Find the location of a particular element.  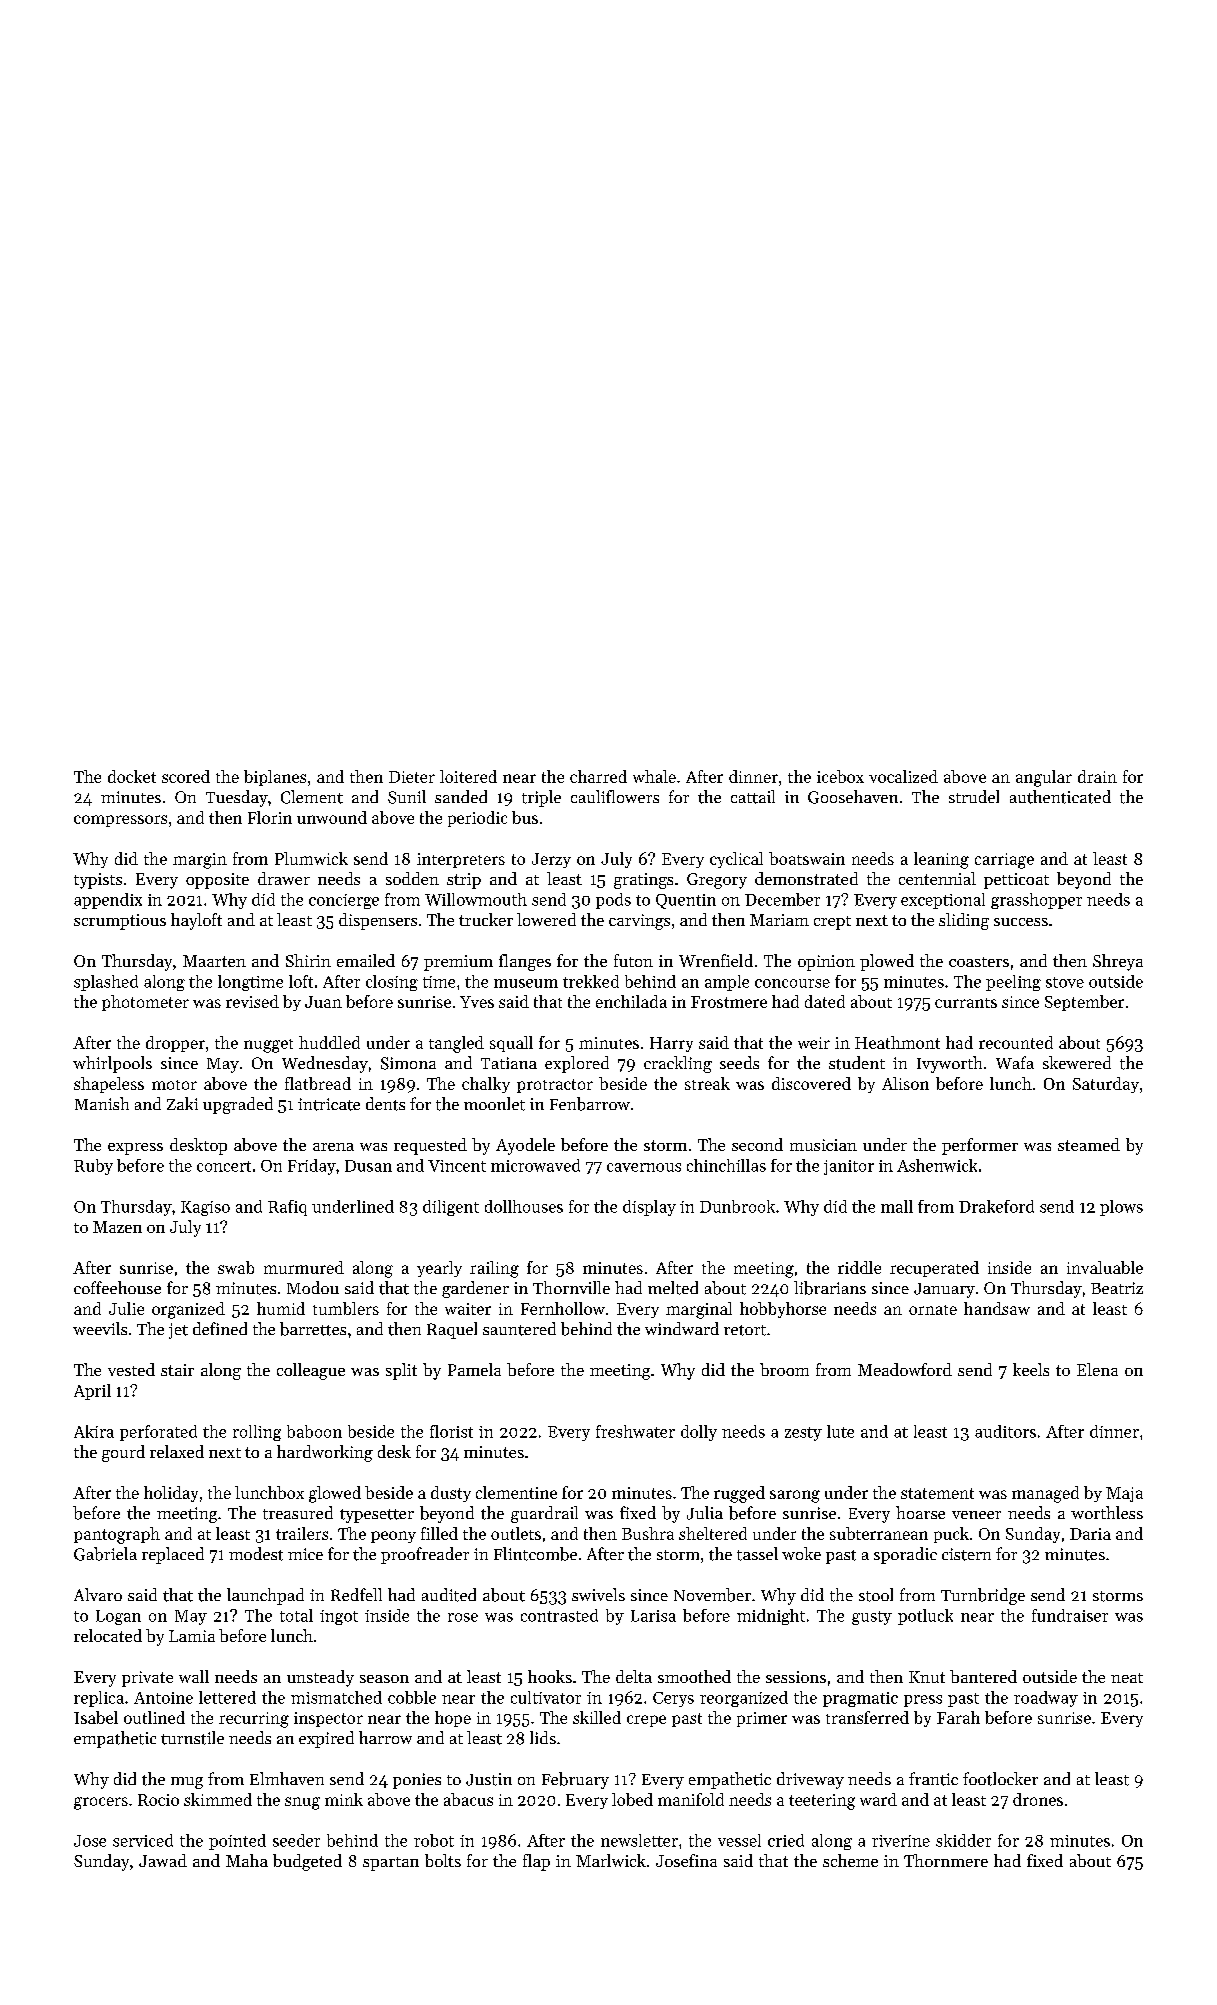

Jawad is located at coordinates (163, 1860).
